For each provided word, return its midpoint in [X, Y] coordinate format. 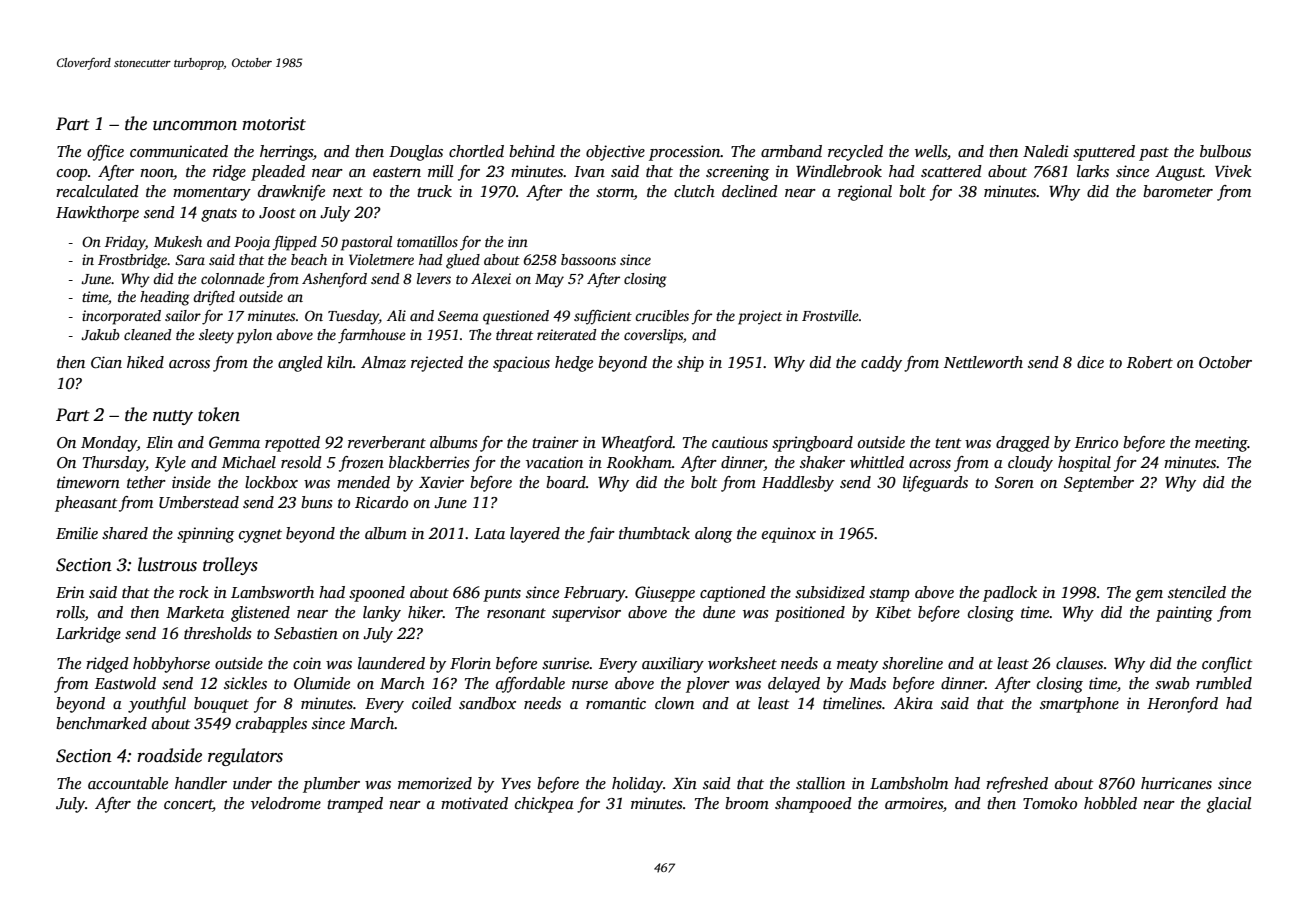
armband [791, 151]
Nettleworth [983, 362]
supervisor [586, 614]
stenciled [1197, 592]
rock [194, 592]
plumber [331, 785]
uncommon [195, 126]
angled [300, 364]
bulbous [1225, 151]
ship [690, 364]
